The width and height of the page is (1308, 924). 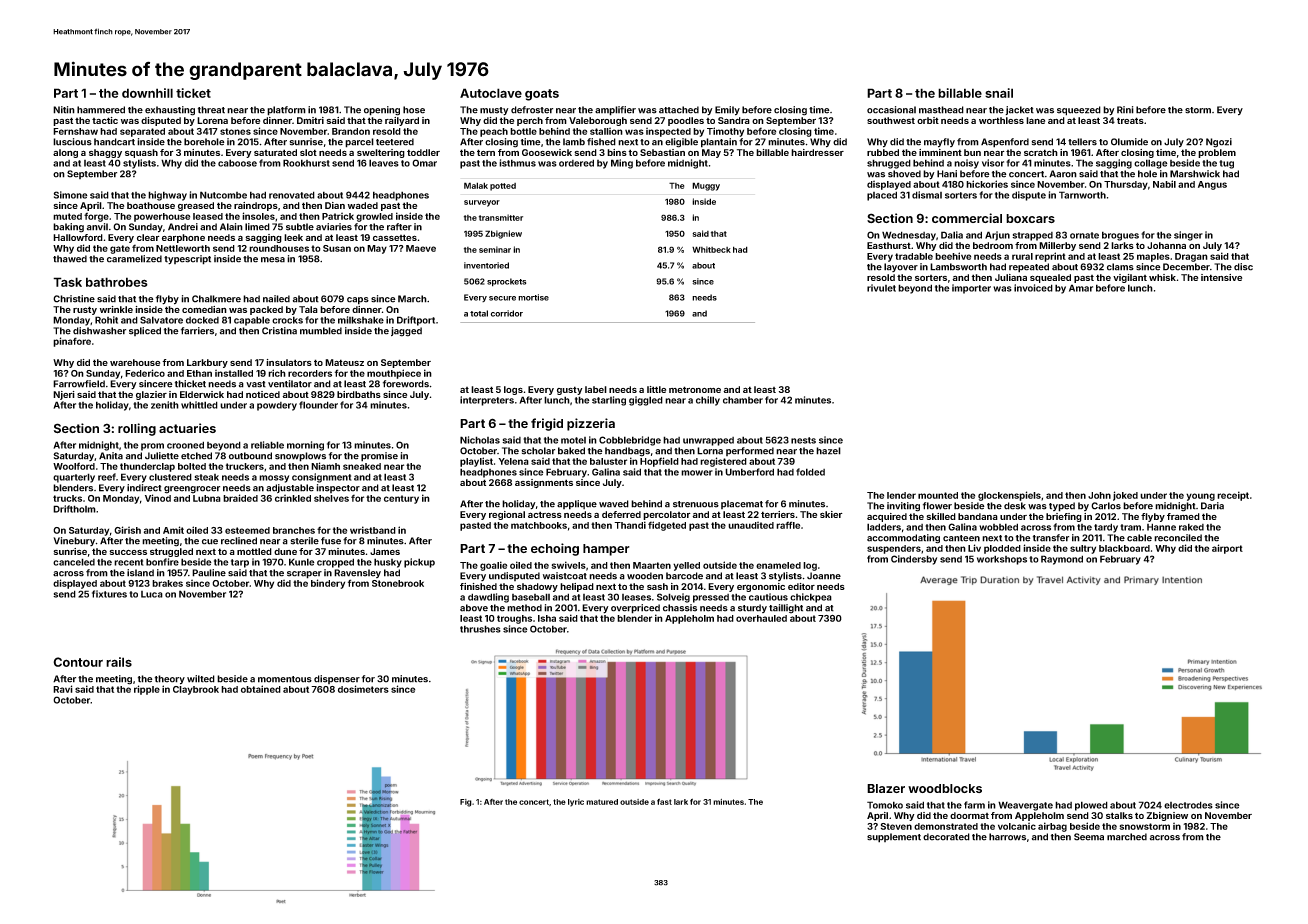 What do you see at coordinates (1188, 805) in the page?
I see `electrodes` at bounding box center [1188, 805].
